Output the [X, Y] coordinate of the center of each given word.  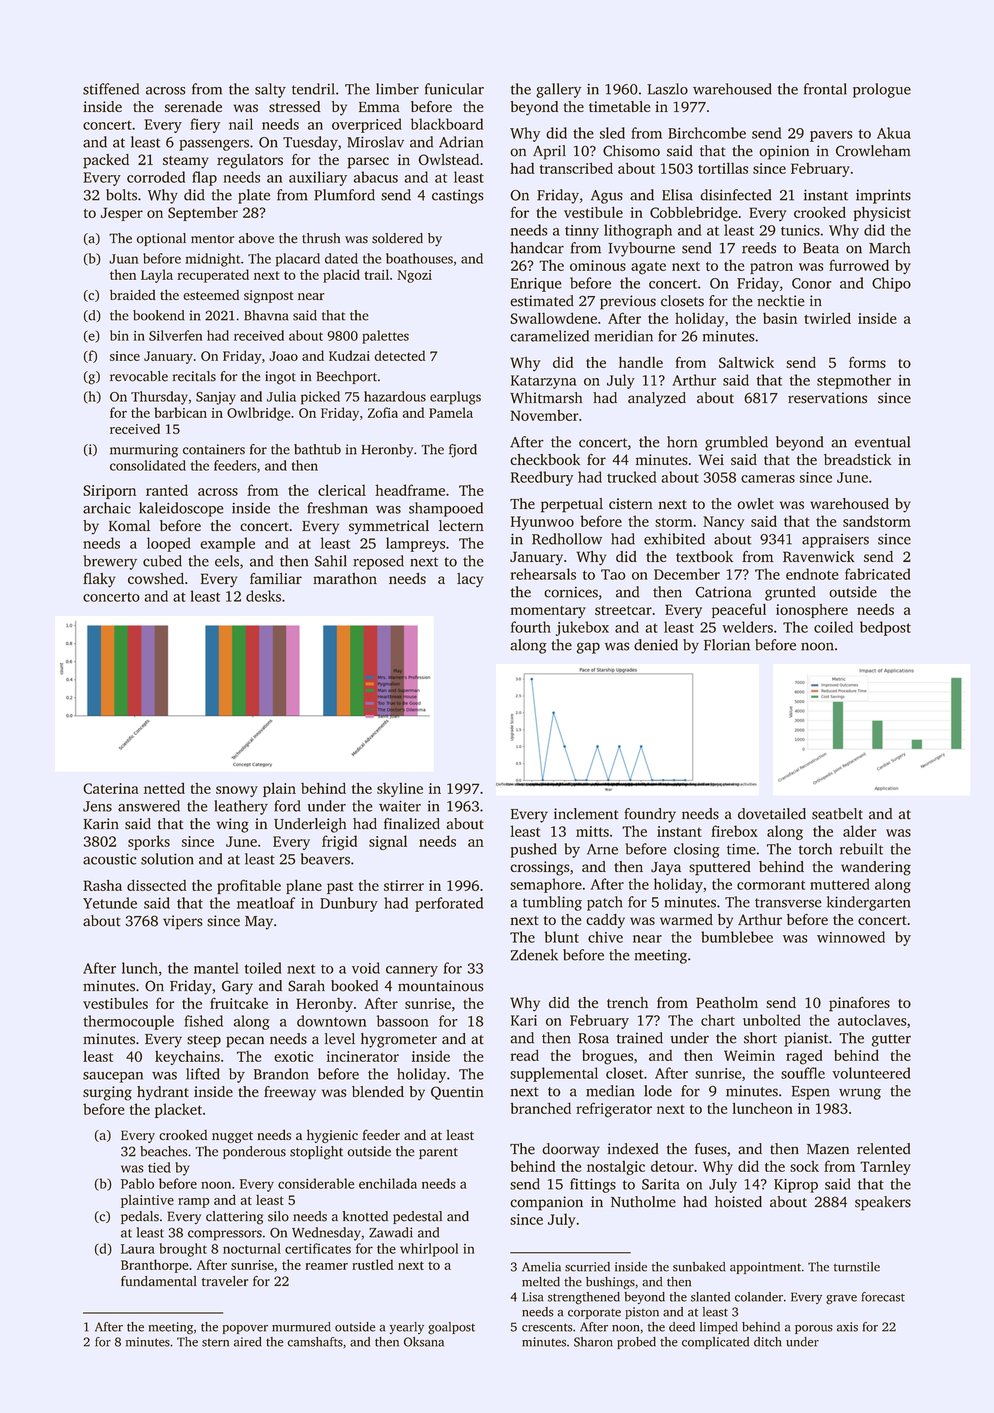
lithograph [638, 231]
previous [628, 302]
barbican [180, 412]
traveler [225, 1281]
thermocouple [128, 1022]
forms [867, 362]
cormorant [771, 885]
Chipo [891, 284]
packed [106, 161]
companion [546, 1203]
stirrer [404, 885]
